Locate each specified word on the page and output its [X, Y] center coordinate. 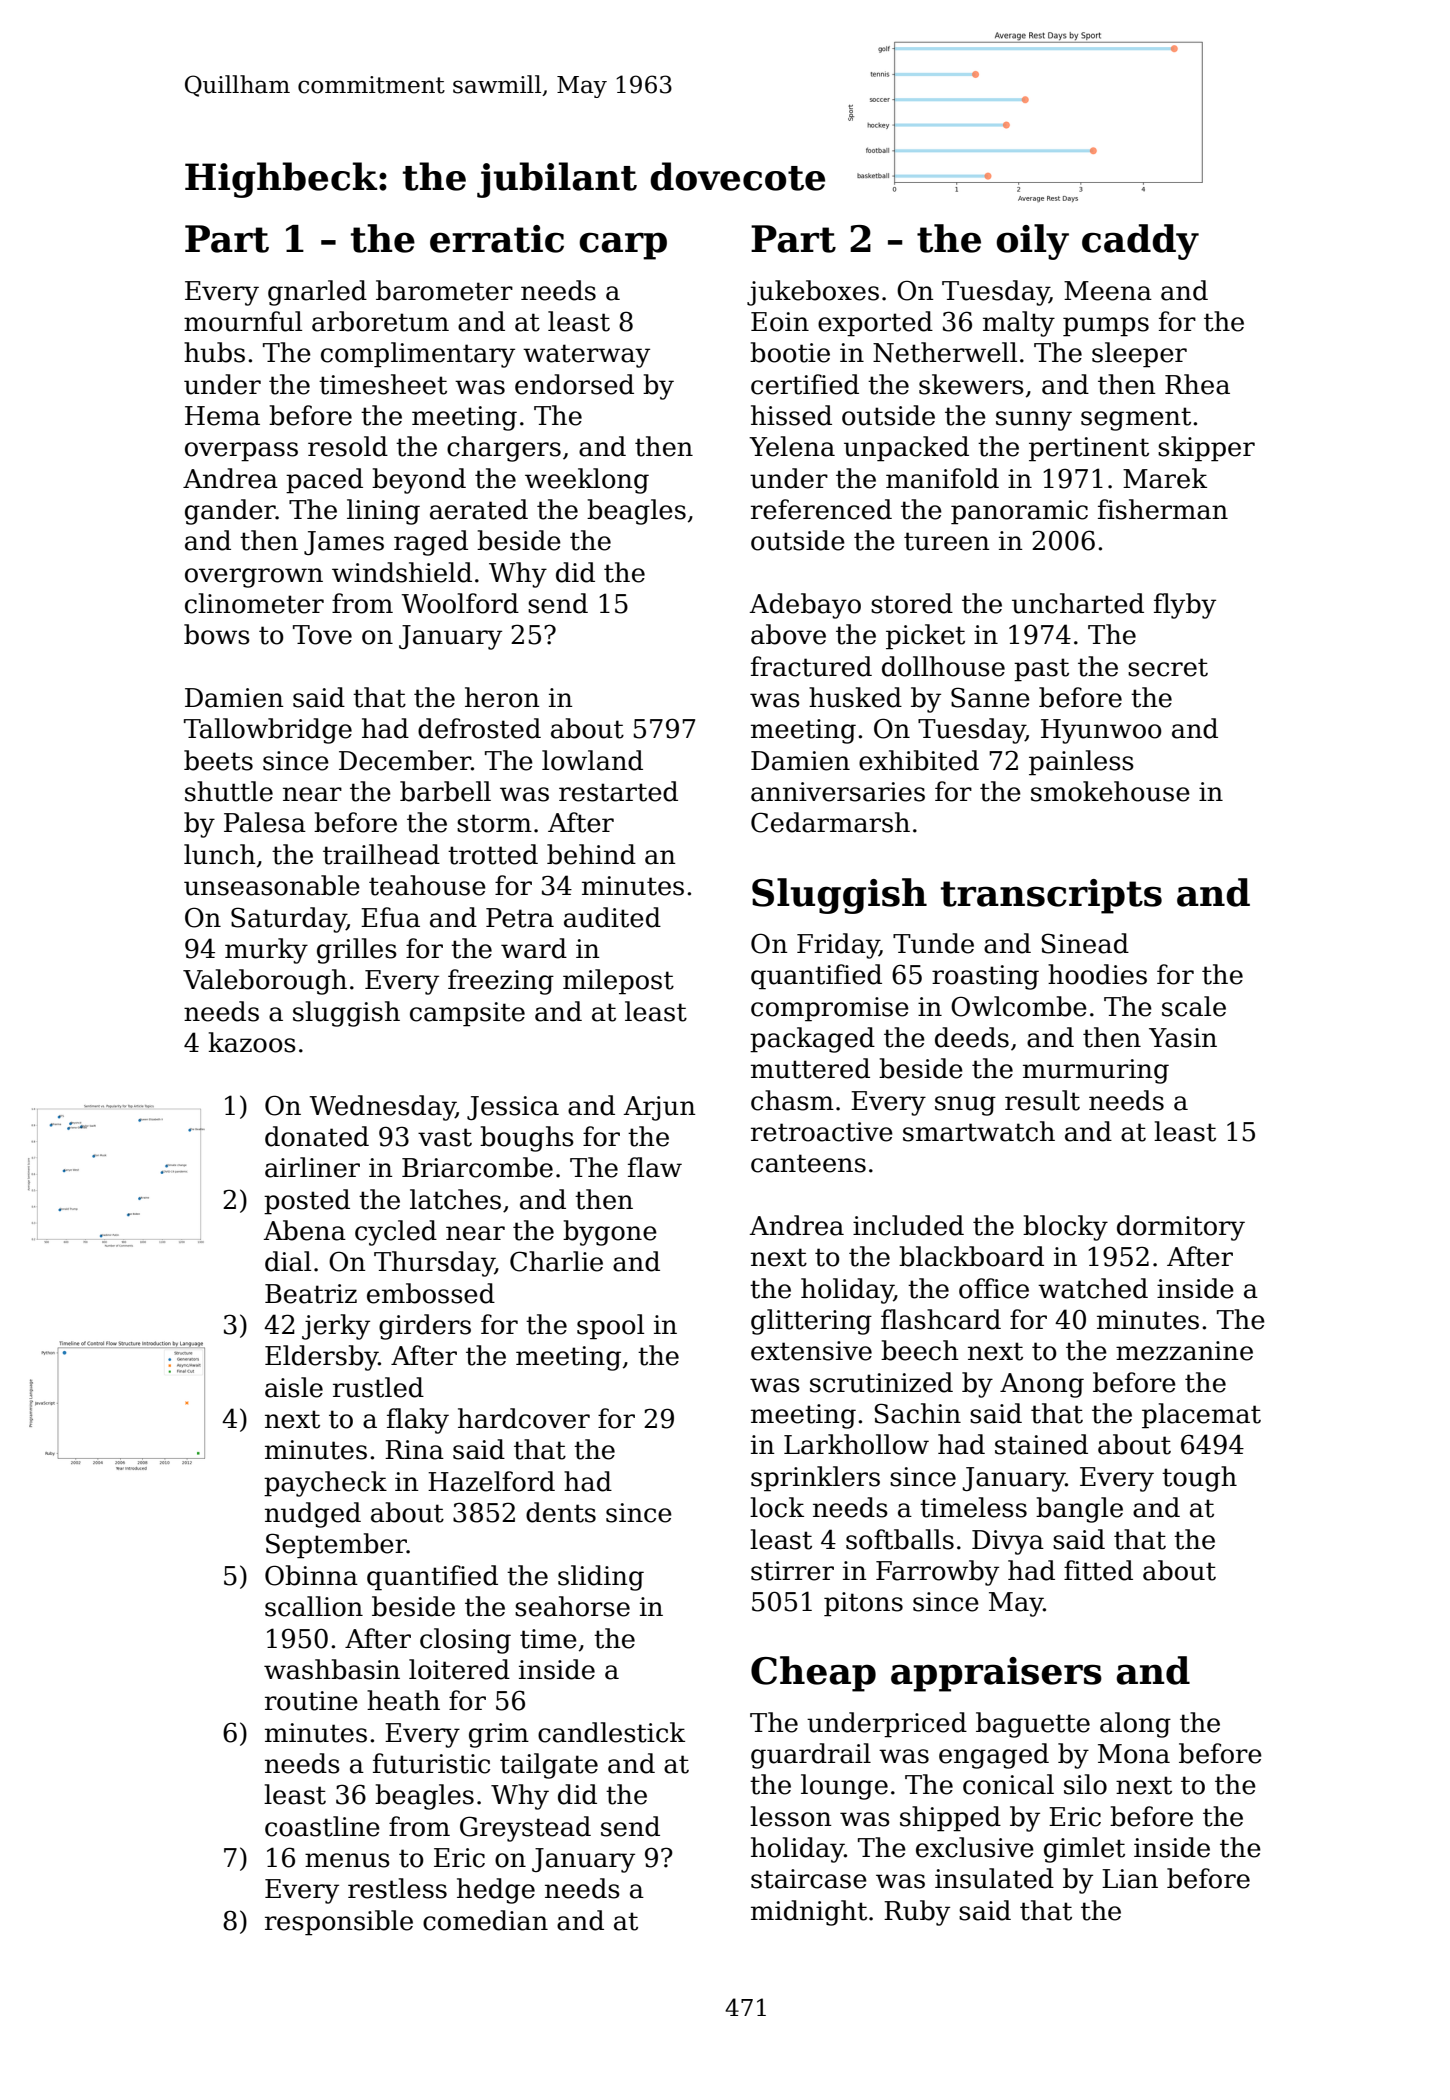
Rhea [1197, 384]
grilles [357, 951]
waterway [586, 356]
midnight [809, 1913]
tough [1199, 1479]
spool [610, 1327]
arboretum [380, 321]
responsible [339, 1923]
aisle [294, 1387]
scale [1194, 1006]
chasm [792, 1100]
